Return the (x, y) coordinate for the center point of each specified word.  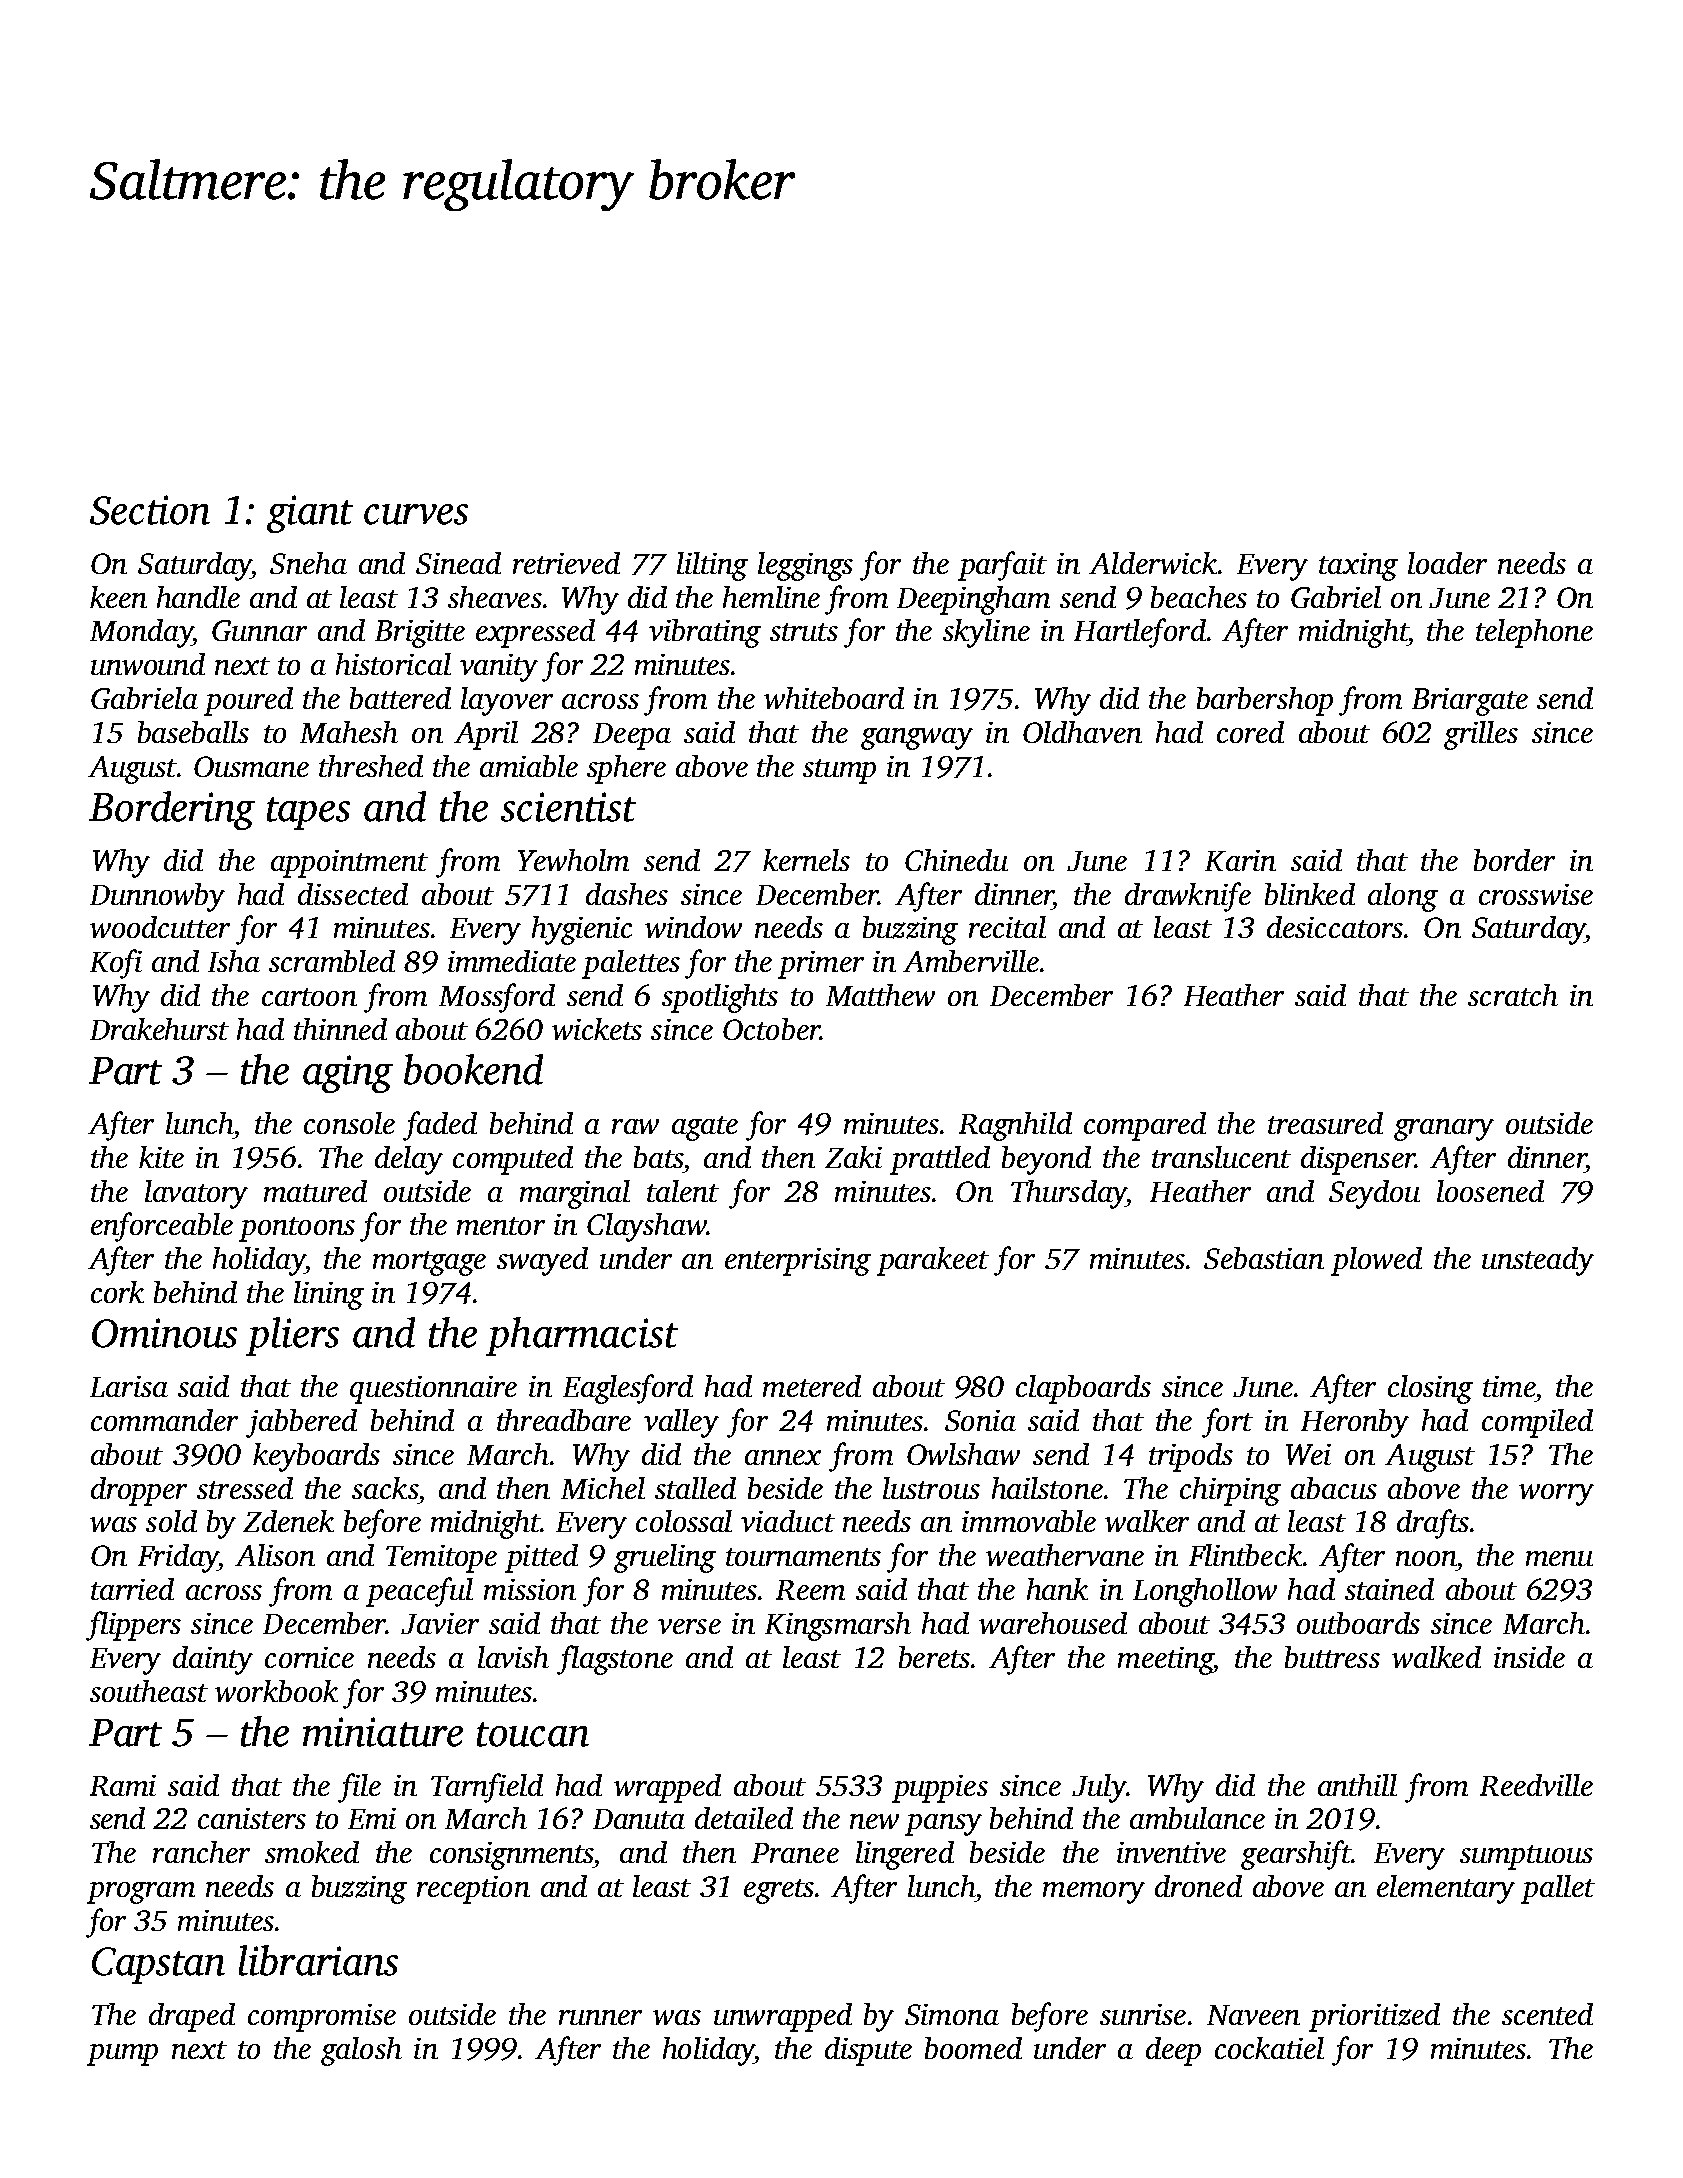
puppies (940, 1789)
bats (658, 1157)
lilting (712, 566)
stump (839, 771)
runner (600, 2017)
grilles (1481, 735)
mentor (501, 1226)
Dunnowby (157, 897)
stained (1389, 1589)
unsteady (1538, 1261)
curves (416, 514)
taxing (1358, 567)
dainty (213, 1660)
